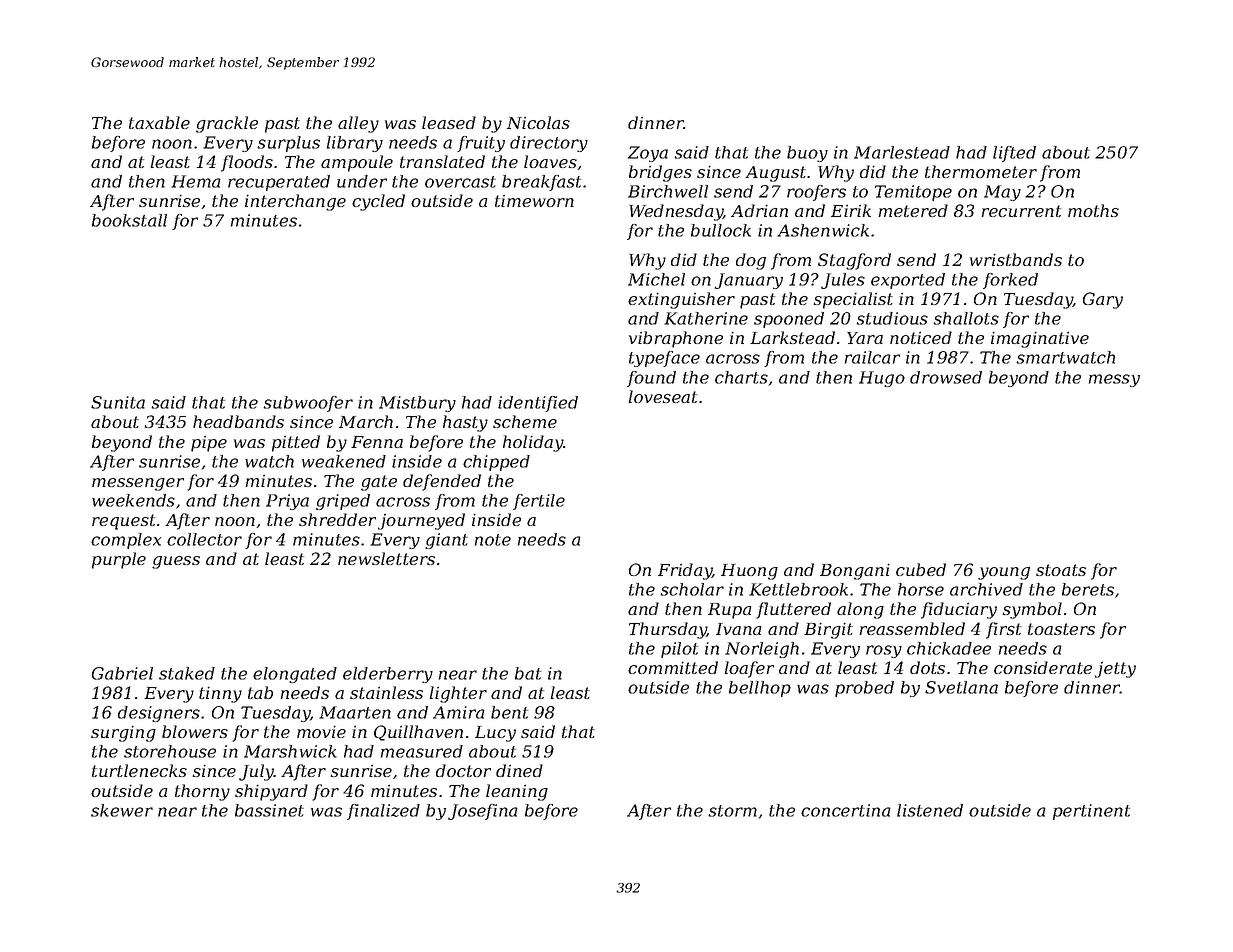 This page has width=1233, height=952. What do you see at coordinates (1115, 670) in the page?
I see `jetty` at bounding box center [1115, 670].
